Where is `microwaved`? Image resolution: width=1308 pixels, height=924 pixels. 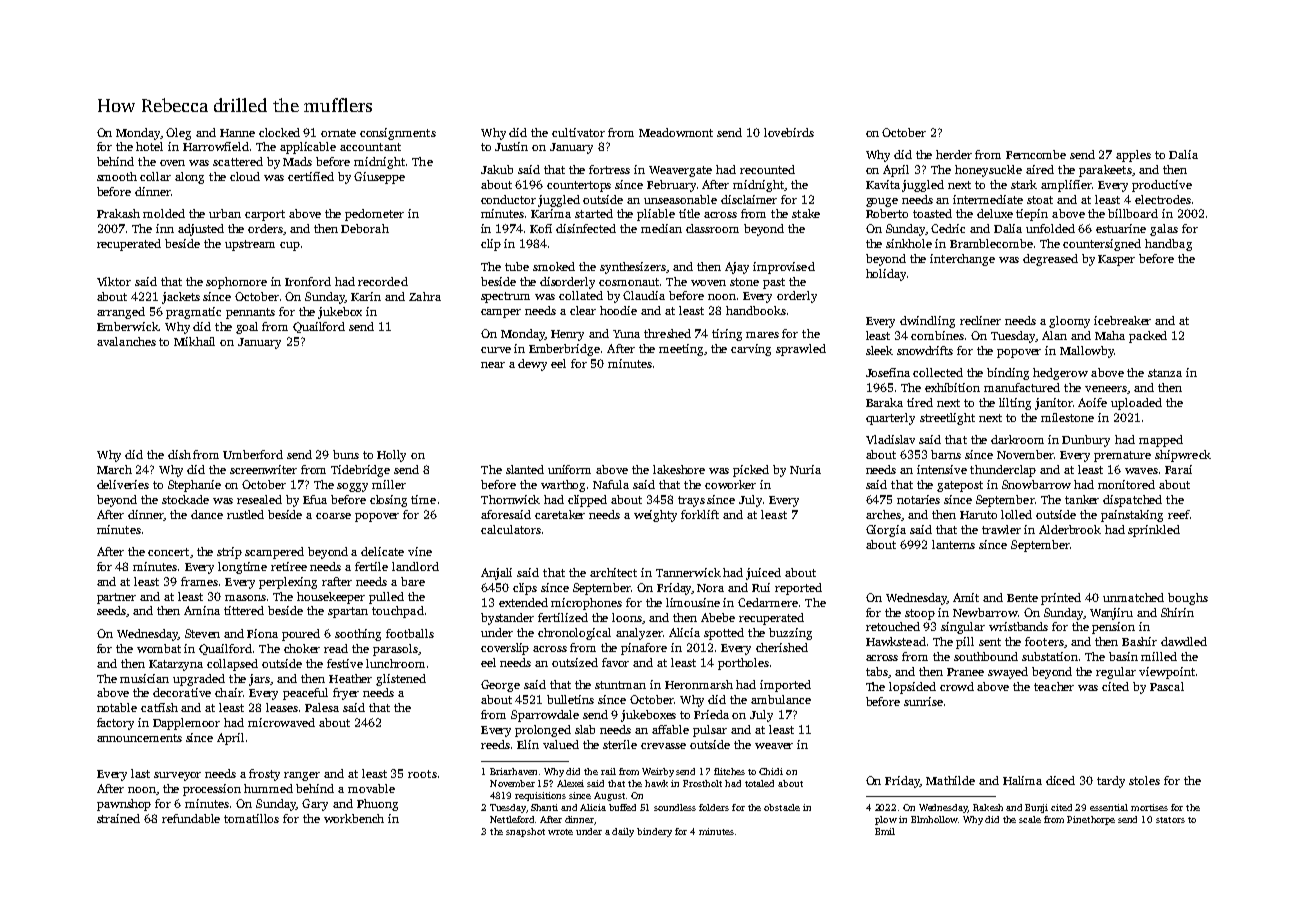
microwaved is located at coordinates (281, 722).
